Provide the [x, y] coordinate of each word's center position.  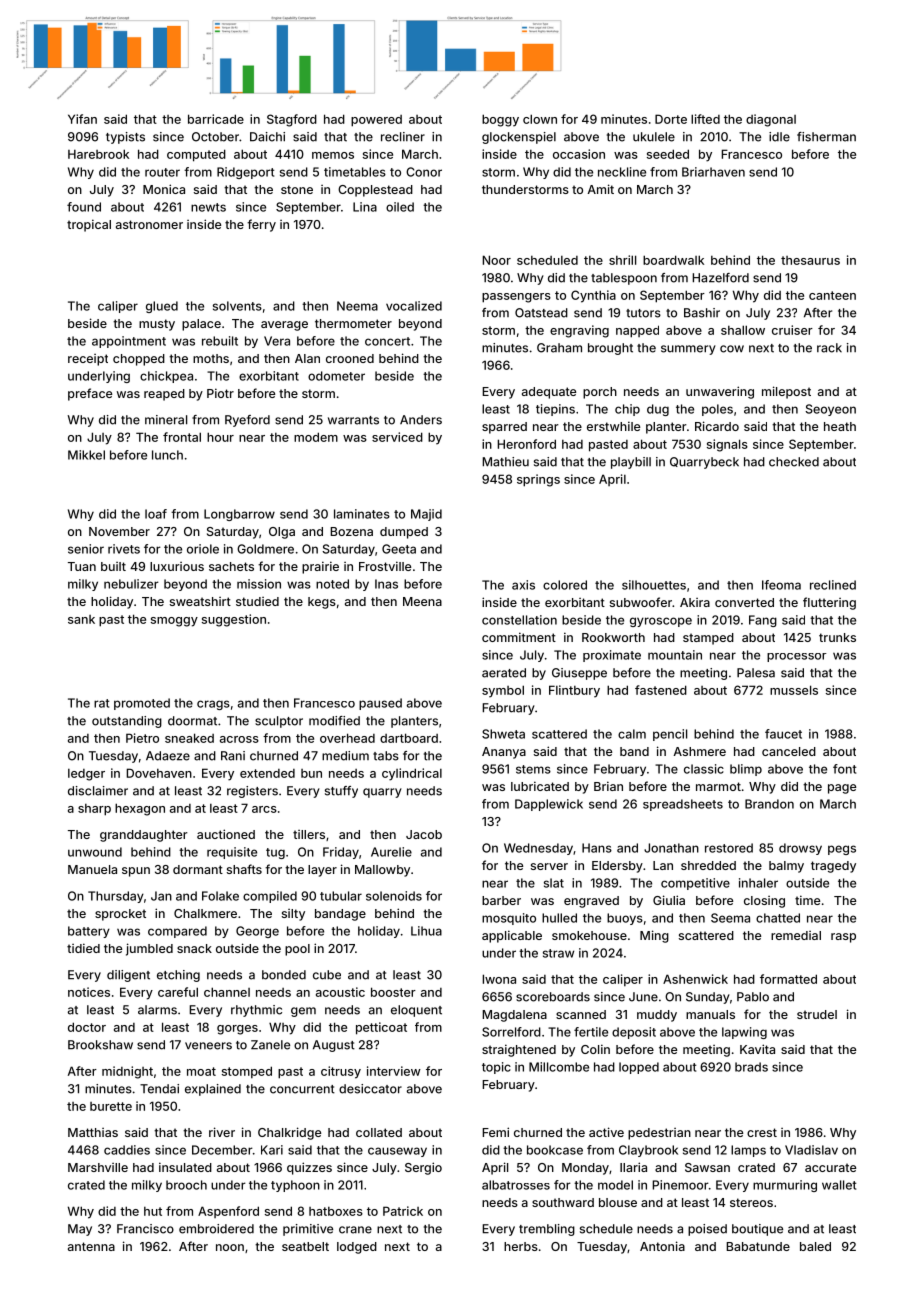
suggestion [234, 620]
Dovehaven [159, 773]
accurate [830, 1167]
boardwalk [673, 260]
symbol [503, 691]
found [84, 207]
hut [153, 1211]
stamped [708, 639]
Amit [600, 189]
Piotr [220, 393]
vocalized [414, 306]
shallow [743, 330]
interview [394, 1071]
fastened [661, 690]
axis [523, 585]
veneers [208, 1046]
